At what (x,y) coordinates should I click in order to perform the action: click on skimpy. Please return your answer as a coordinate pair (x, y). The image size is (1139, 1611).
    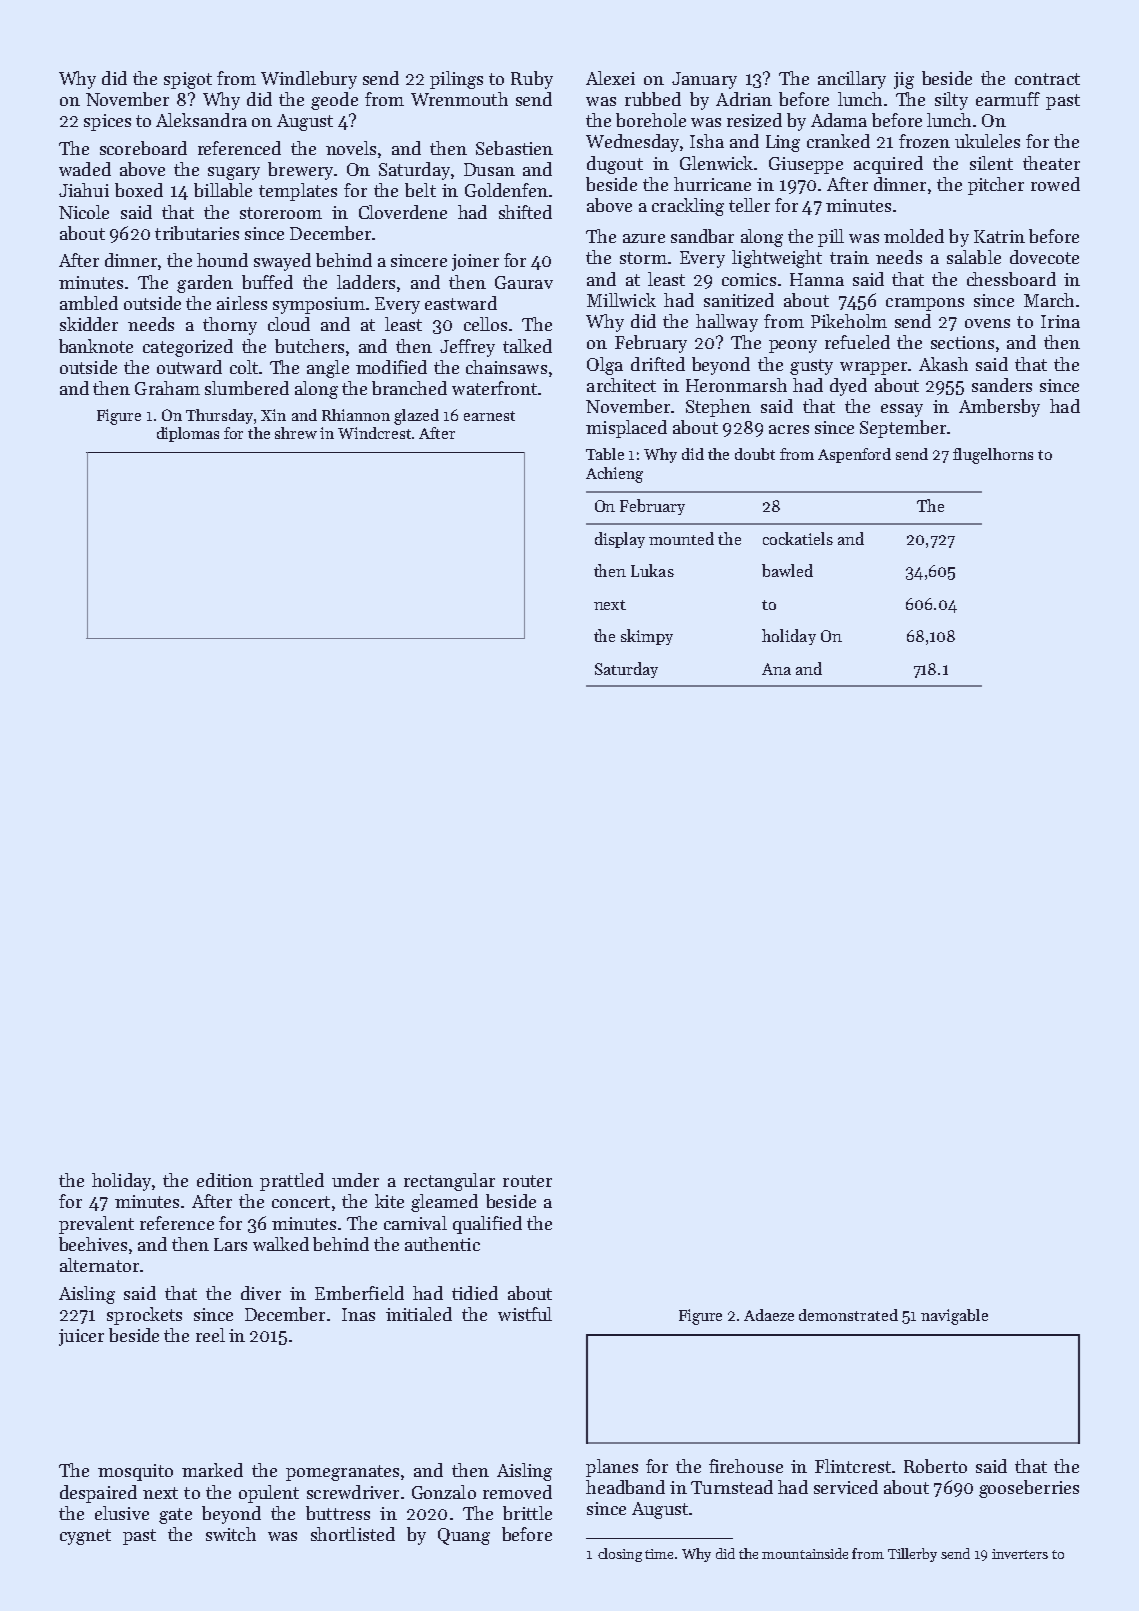
    Looking at the image, I should click on (647, 637).
